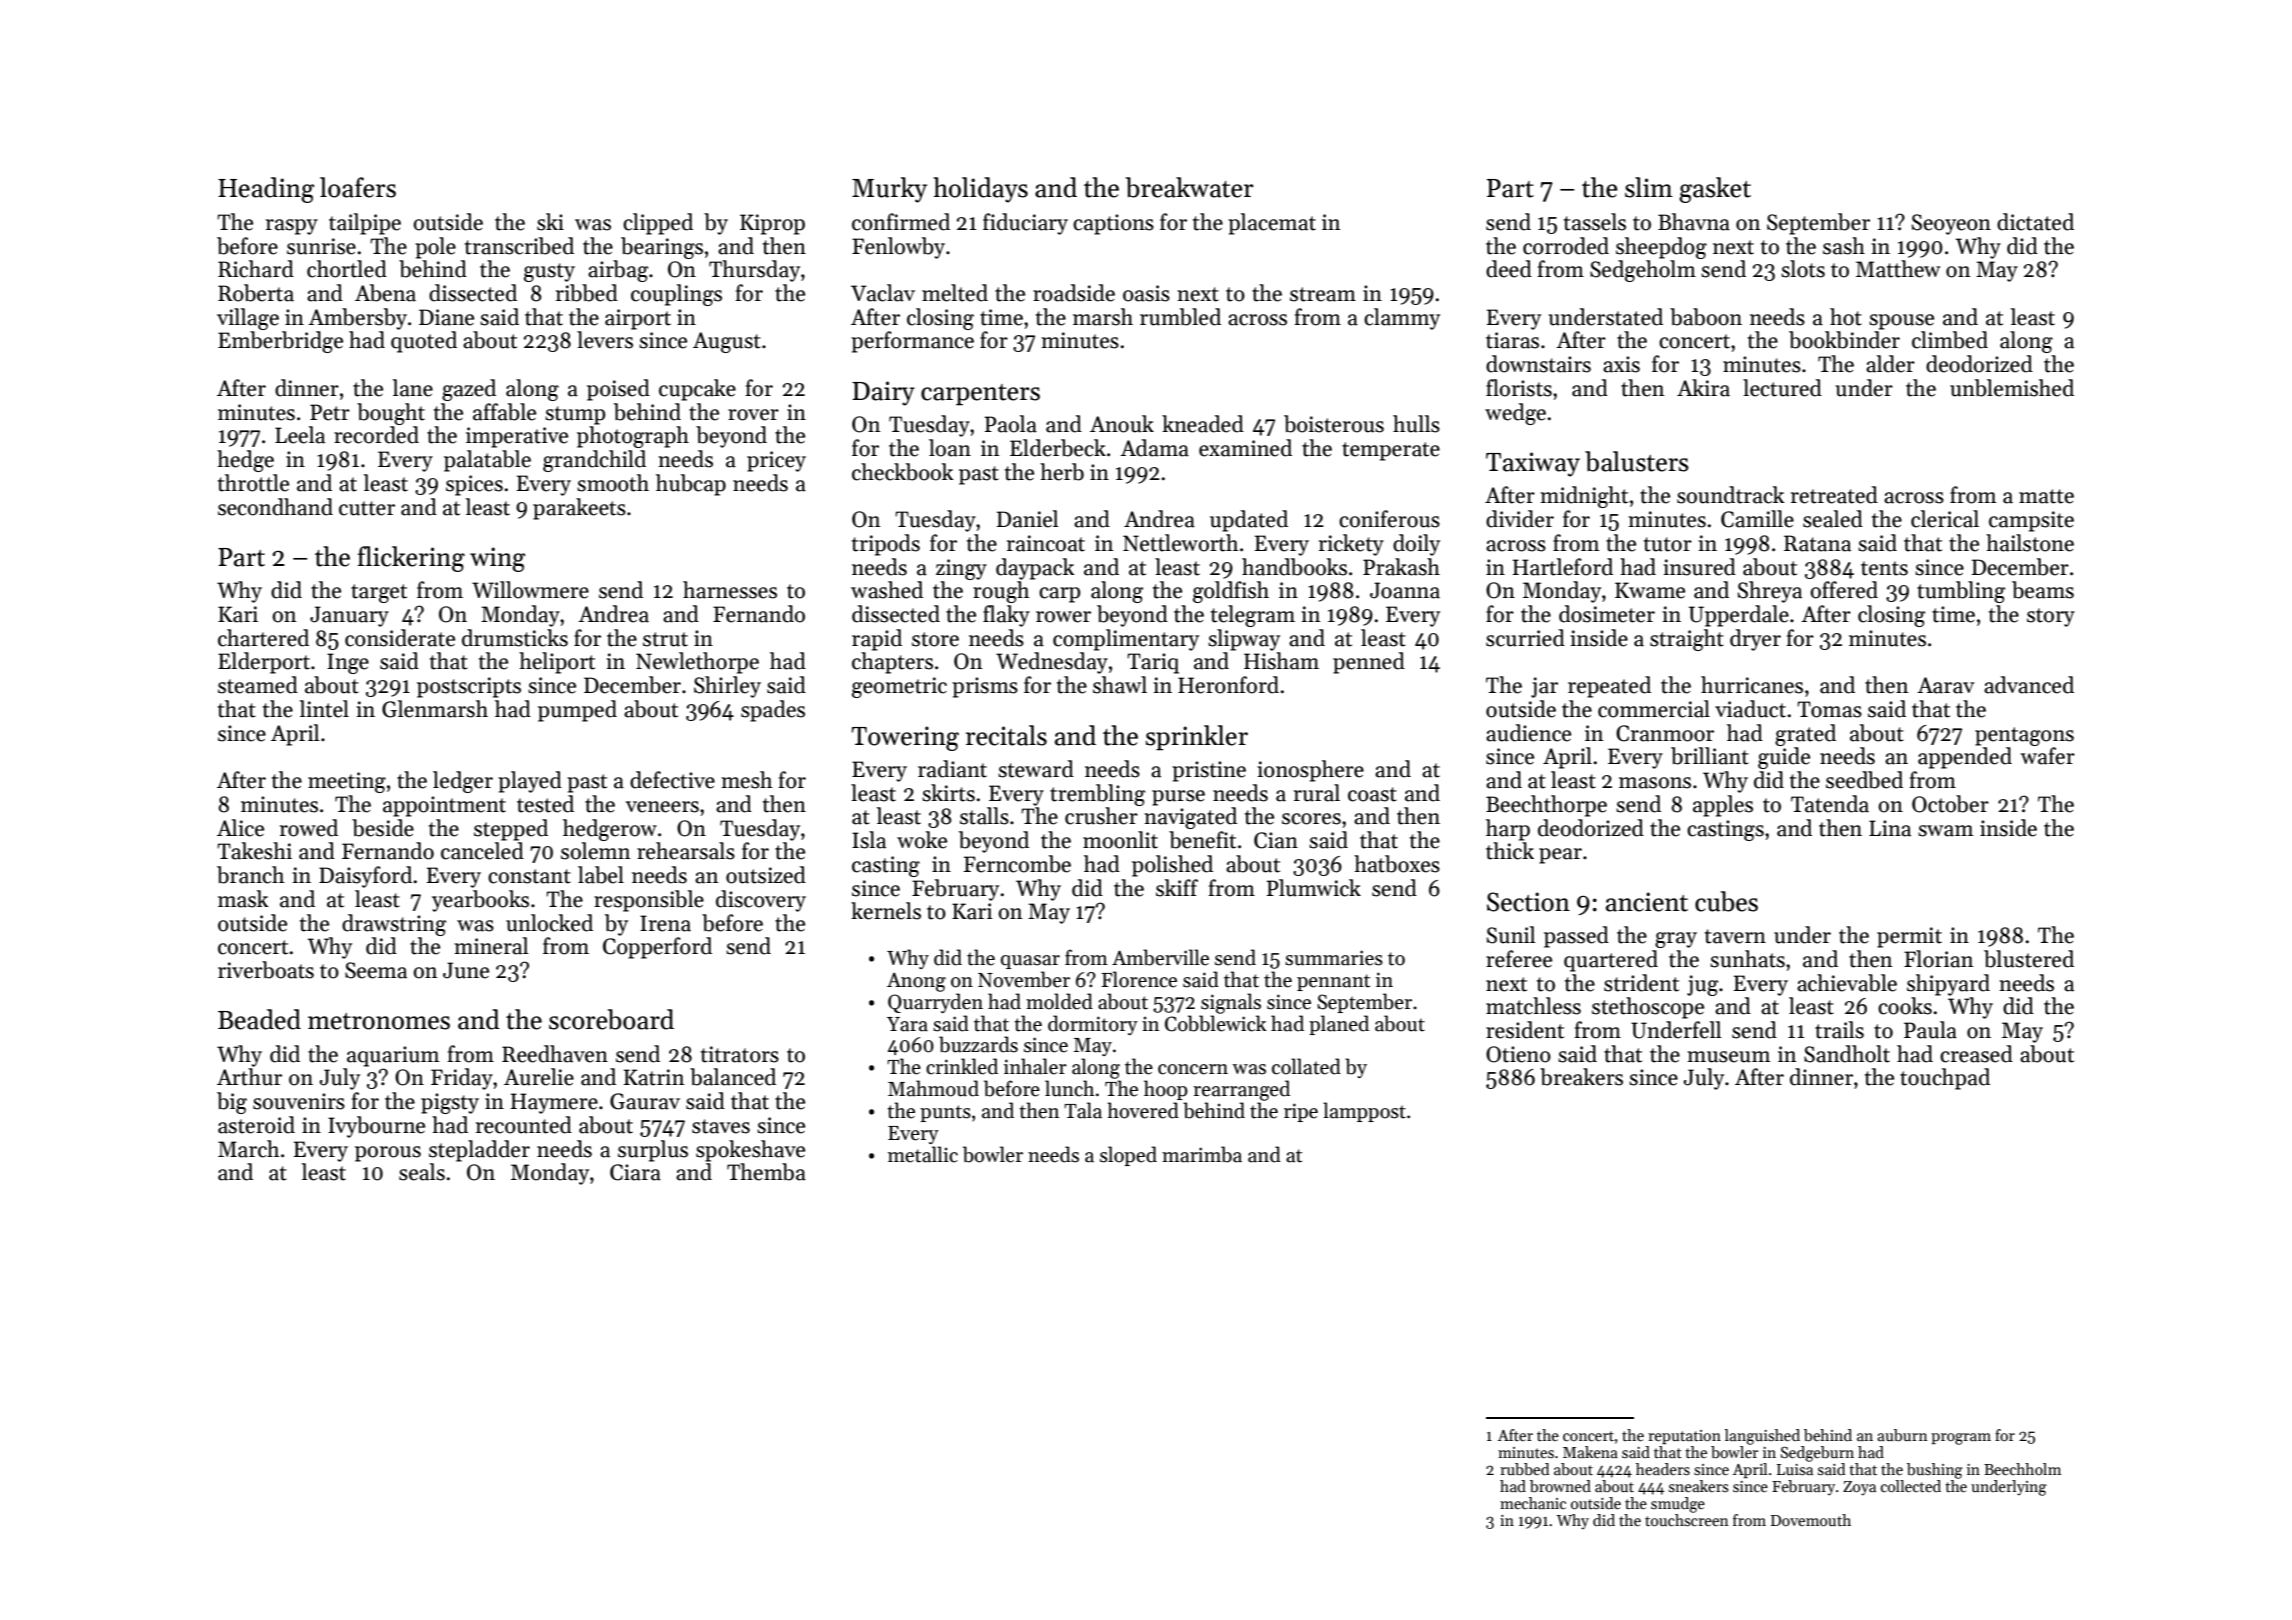  I want to click on breakwater, so click(1189, 187).
